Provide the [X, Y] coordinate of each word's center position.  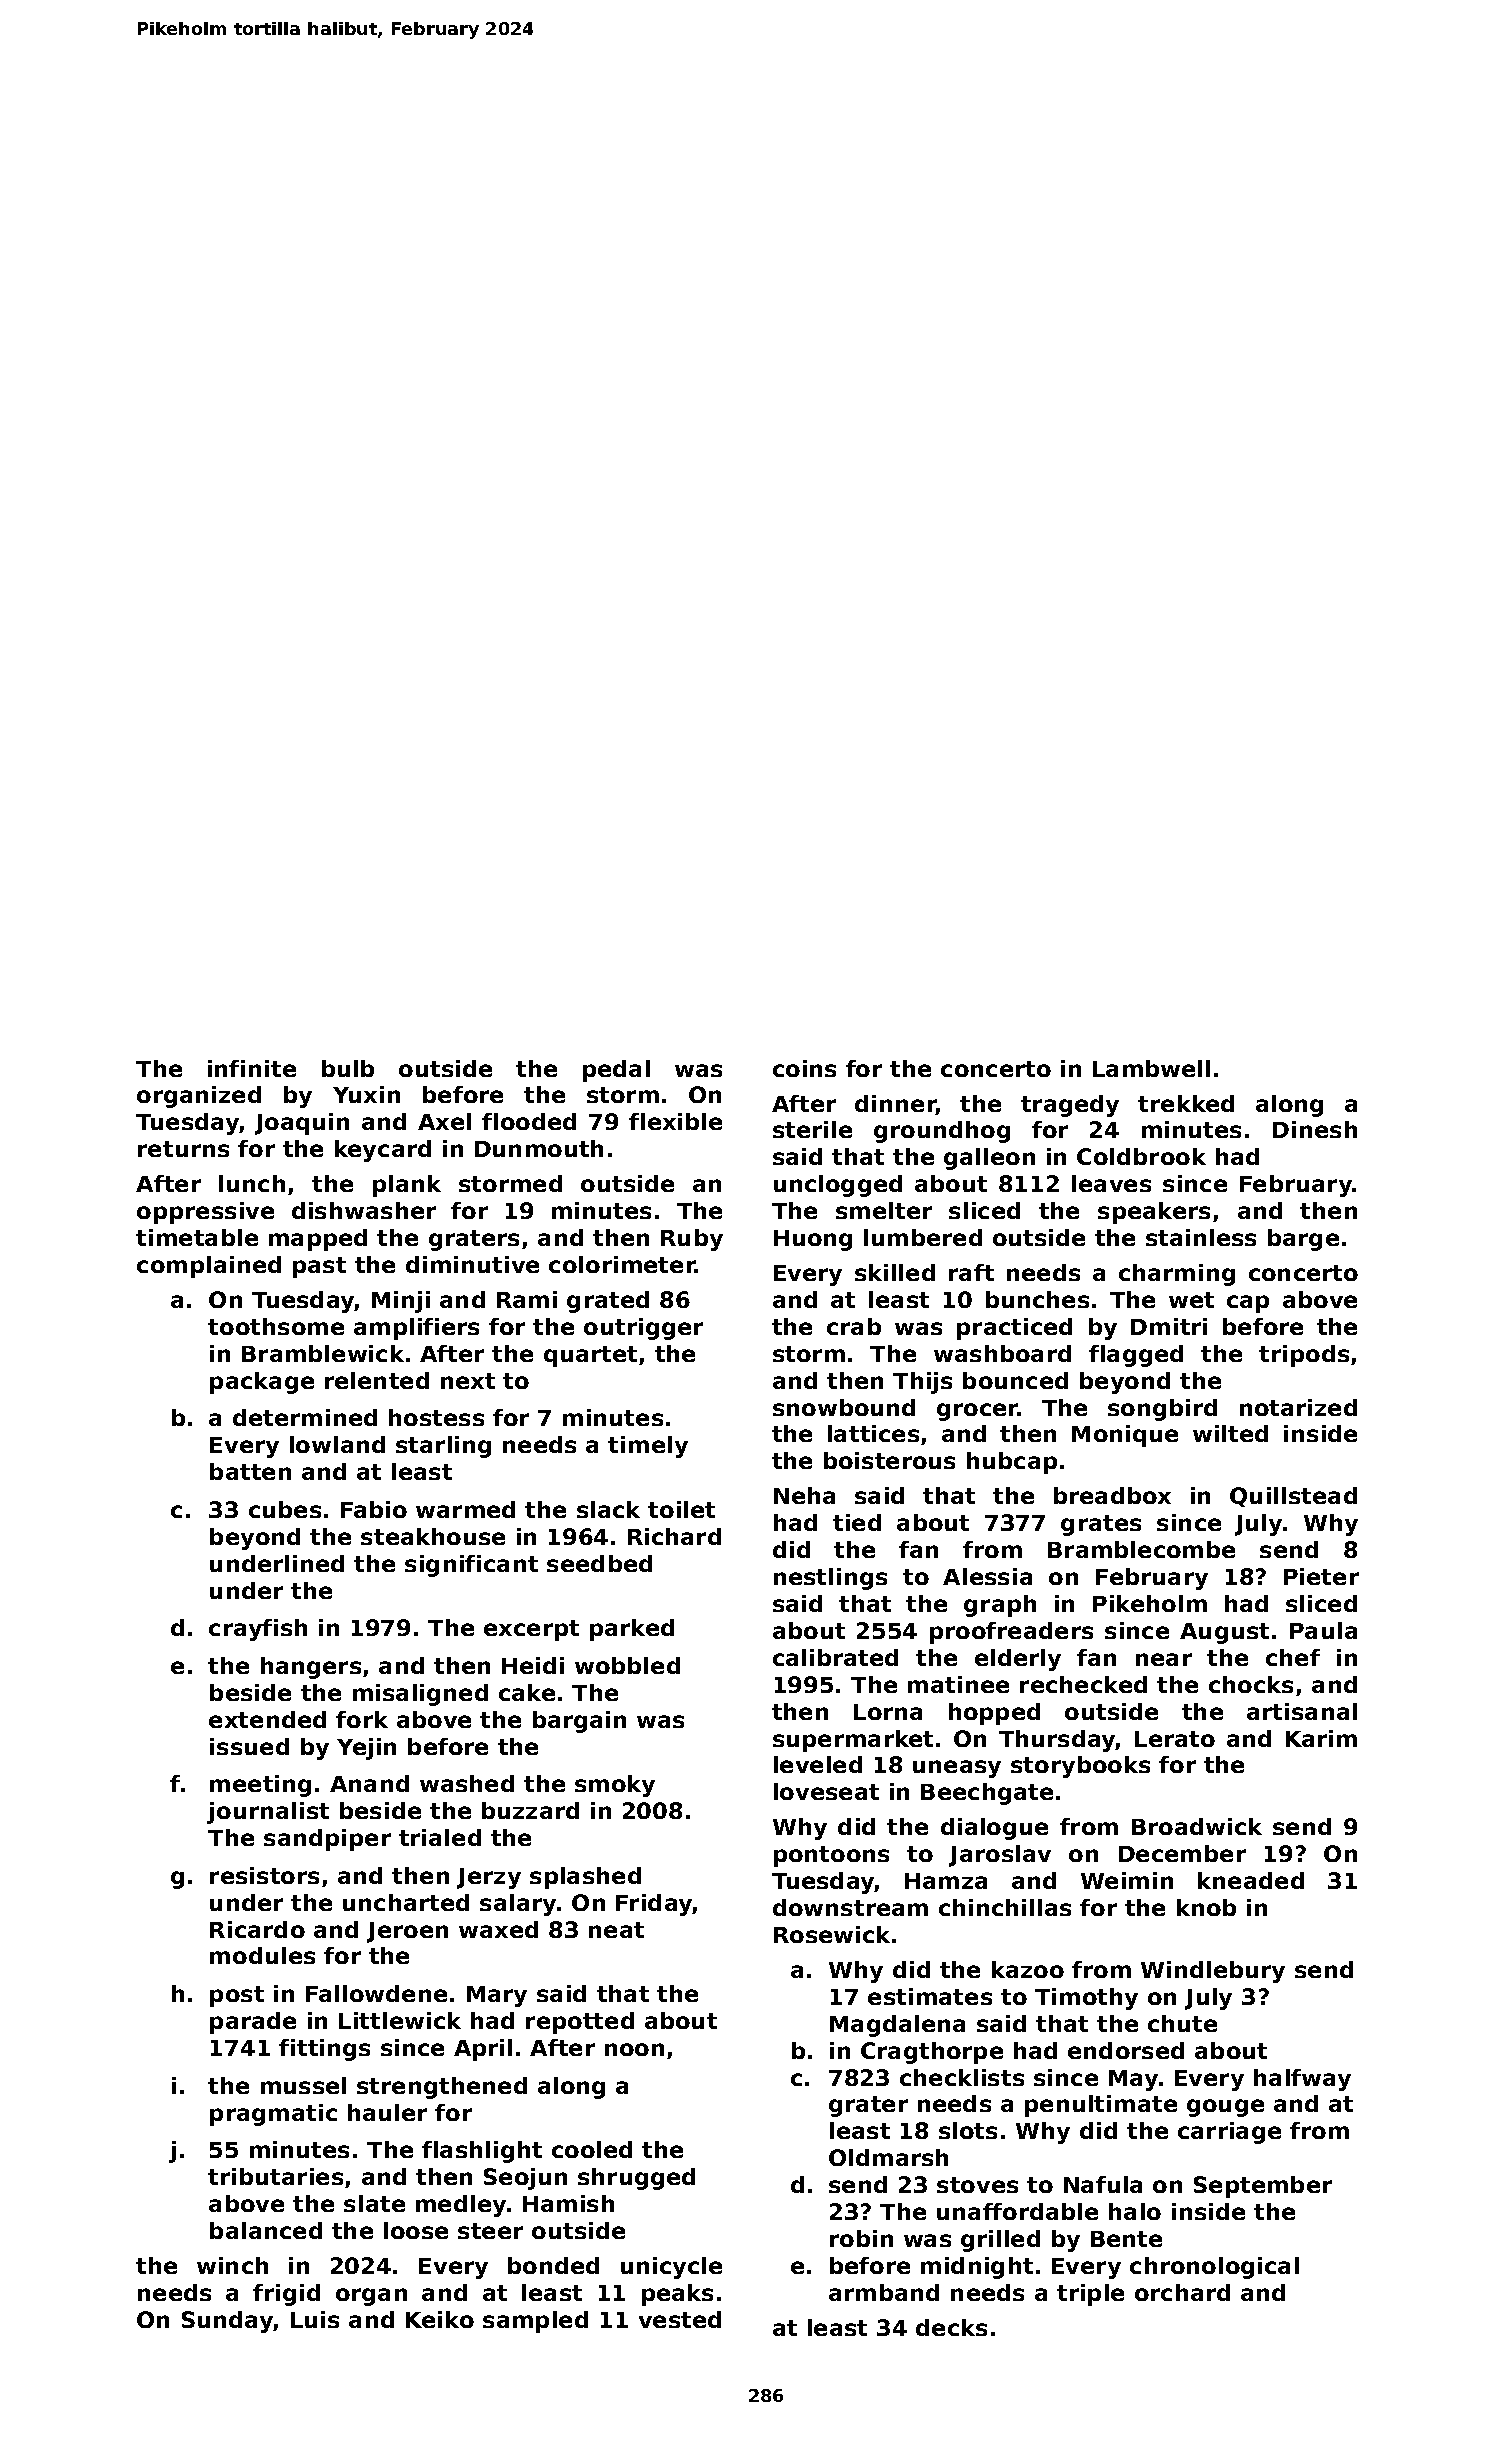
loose [416, 2230]
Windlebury [1213, 1972]
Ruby [692, 1240]
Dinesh [1315, 1129]
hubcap [1012, 1463]
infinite [252, 1068]
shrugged [636, 2179]
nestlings [830, 1579]
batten [250, 1471]
